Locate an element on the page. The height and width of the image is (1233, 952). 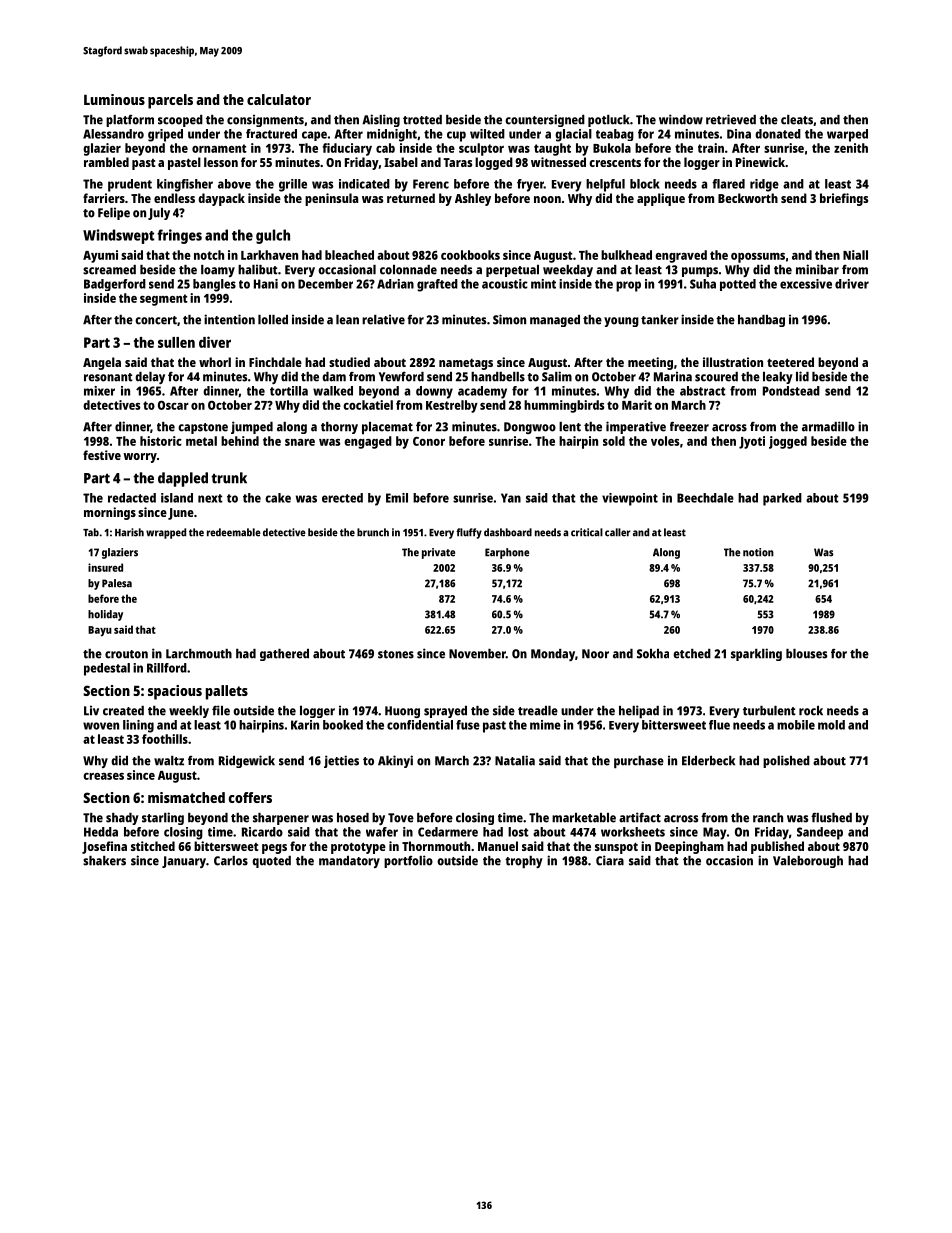
helipad is located at coordinates (639, 711).
